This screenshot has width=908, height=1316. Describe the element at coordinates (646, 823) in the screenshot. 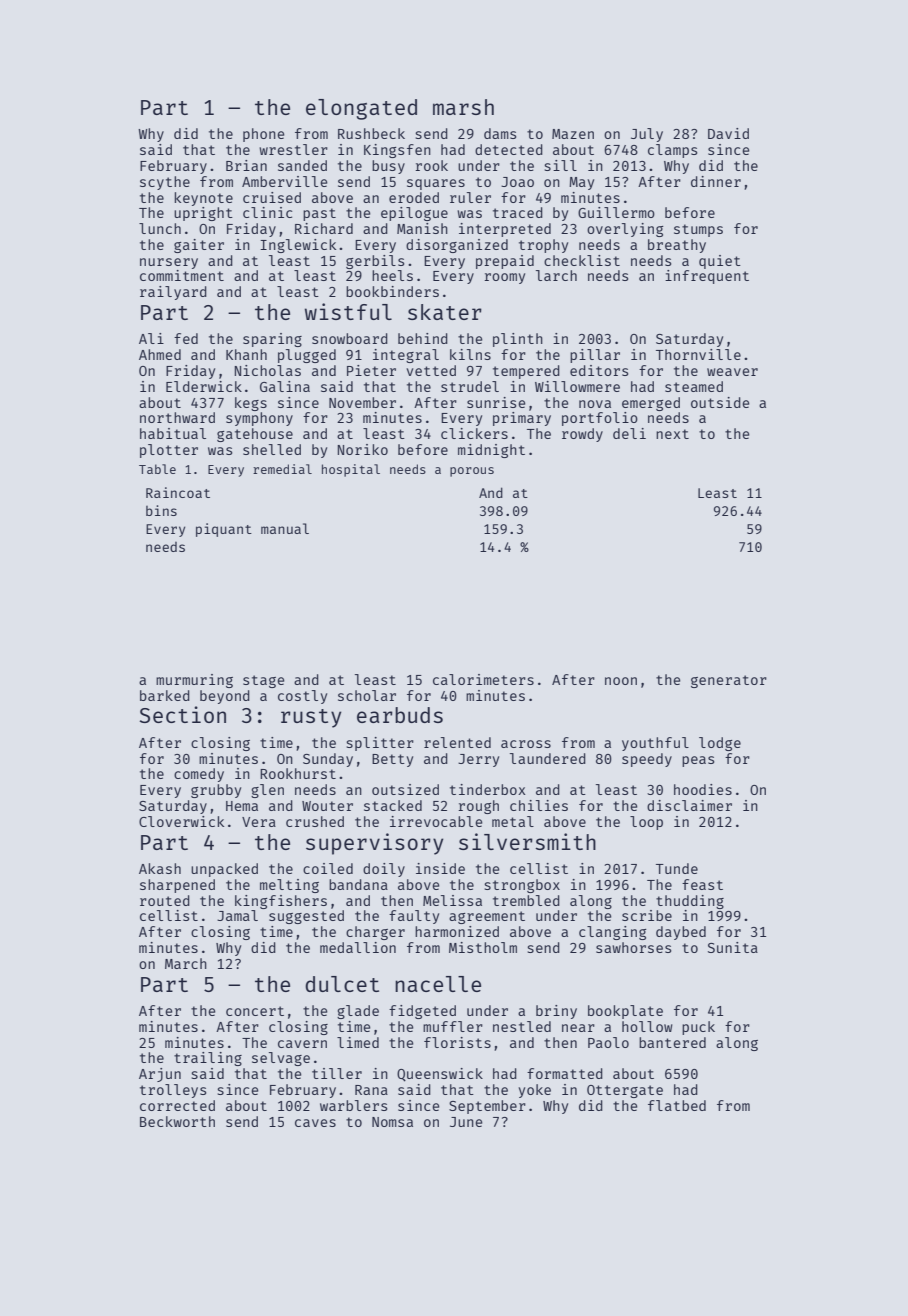

I see `loop` at that location.
